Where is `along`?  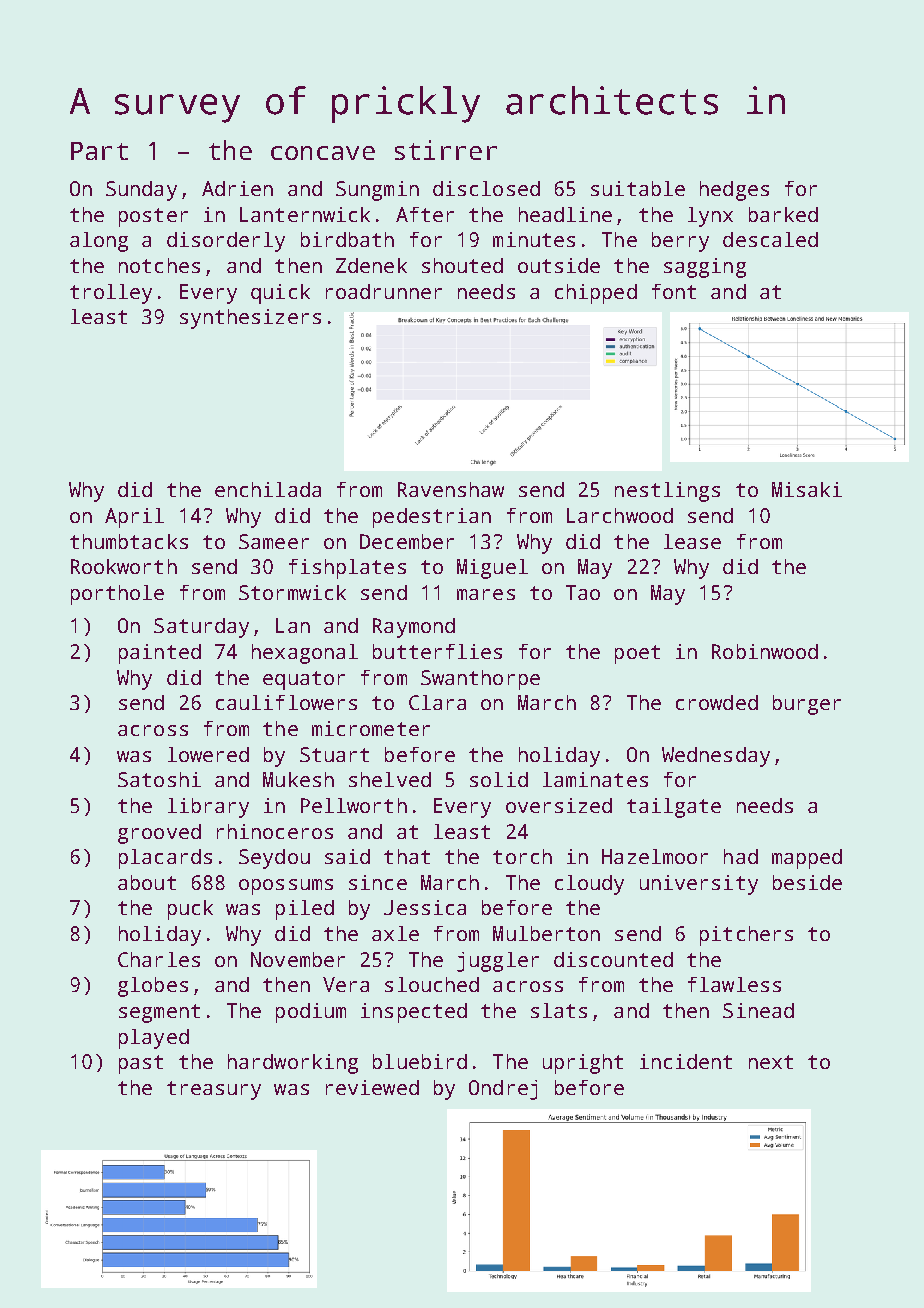 along is located at coordinates (99, 242).
